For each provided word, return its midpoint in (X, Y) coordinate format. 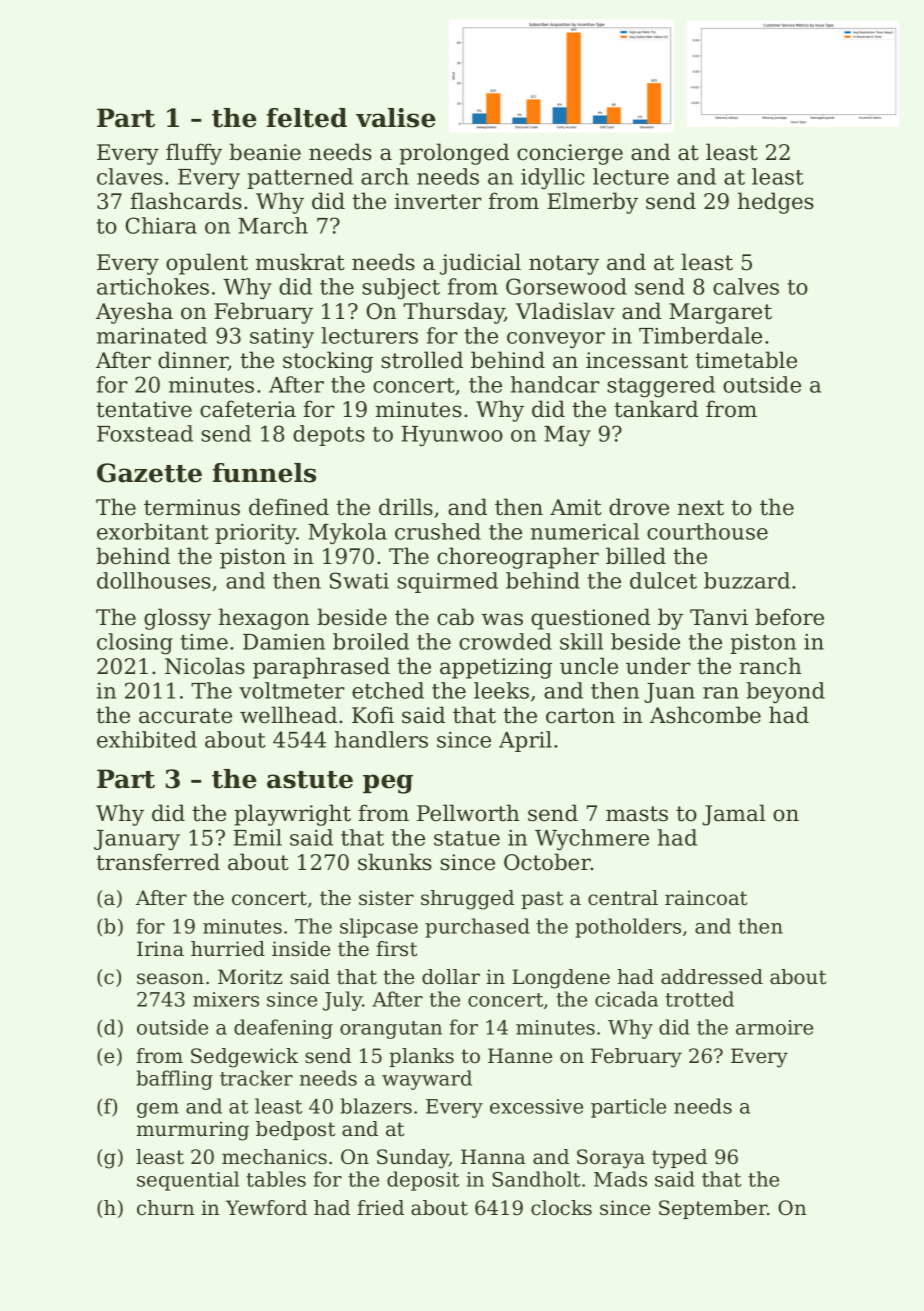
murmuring (193, 1131)
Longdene (561, 979)
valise (396, 118)
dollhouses (154, 580)
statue (467, 838)
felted (307, 118)
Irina (160, 949)
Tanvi (719, 617)
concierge (570, 154)
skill (581, 641)
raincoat (706, 898)
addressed (712, 977)
